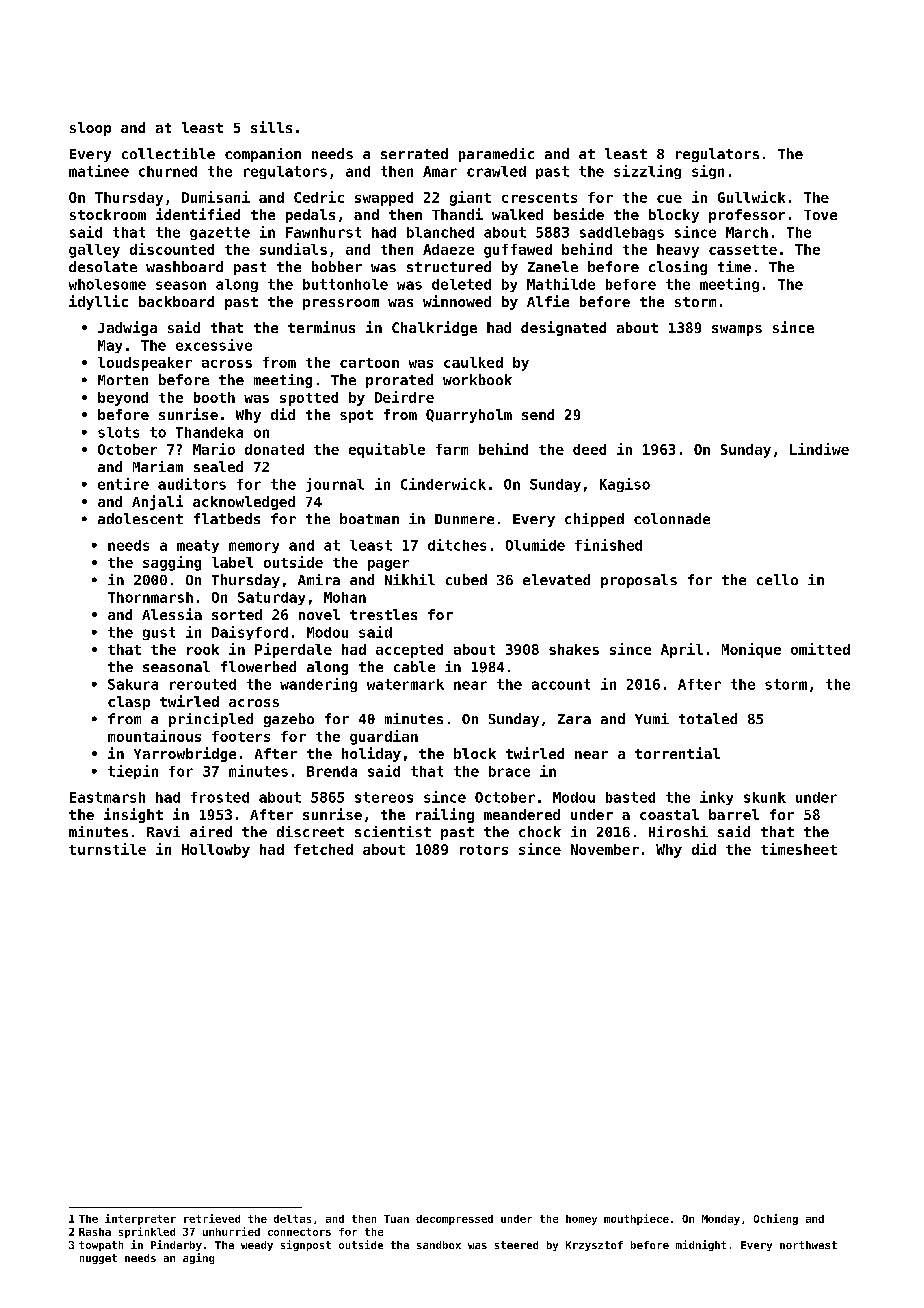  Describe the element at coordinates (556, 579) in the page. I see `elevated` at that location.
